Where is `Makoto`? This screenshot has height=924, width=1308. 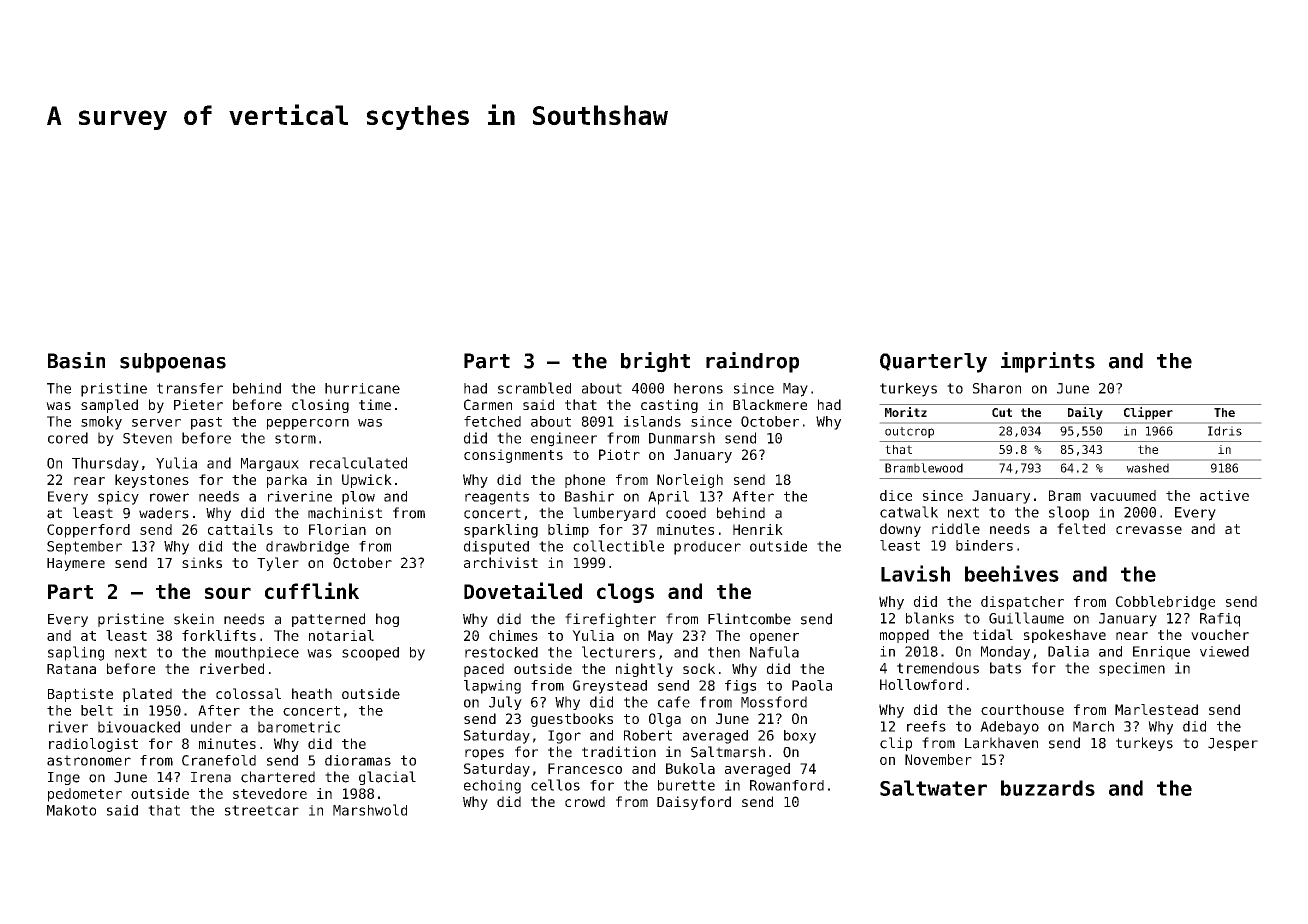 Makoto is located at coordinates (71, 810).
